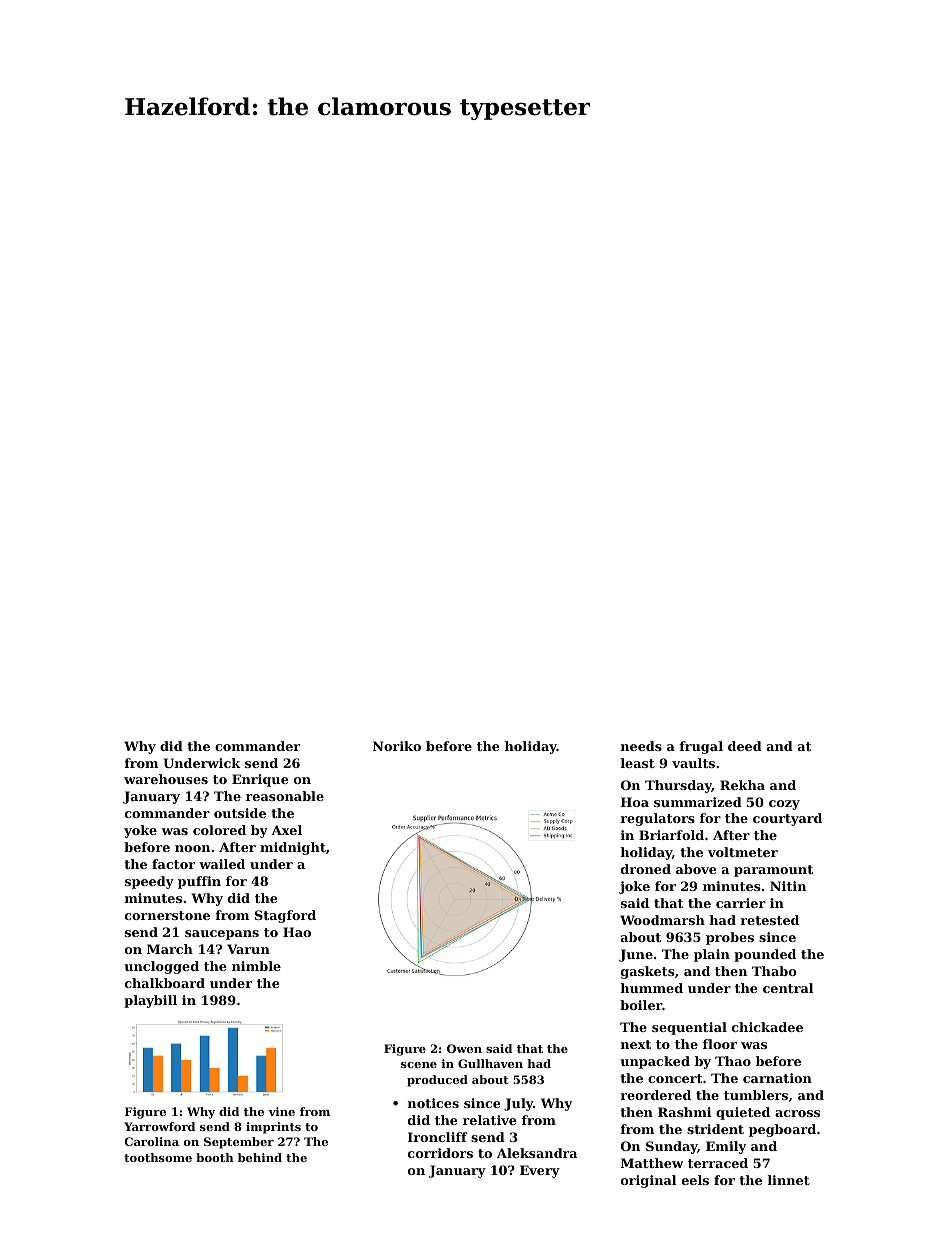 This screenshot has width=952, height=1233. What do you see at coordinates (648, 1181) in the screenshot?
I see `original` at bounding box center [648, 1181].
